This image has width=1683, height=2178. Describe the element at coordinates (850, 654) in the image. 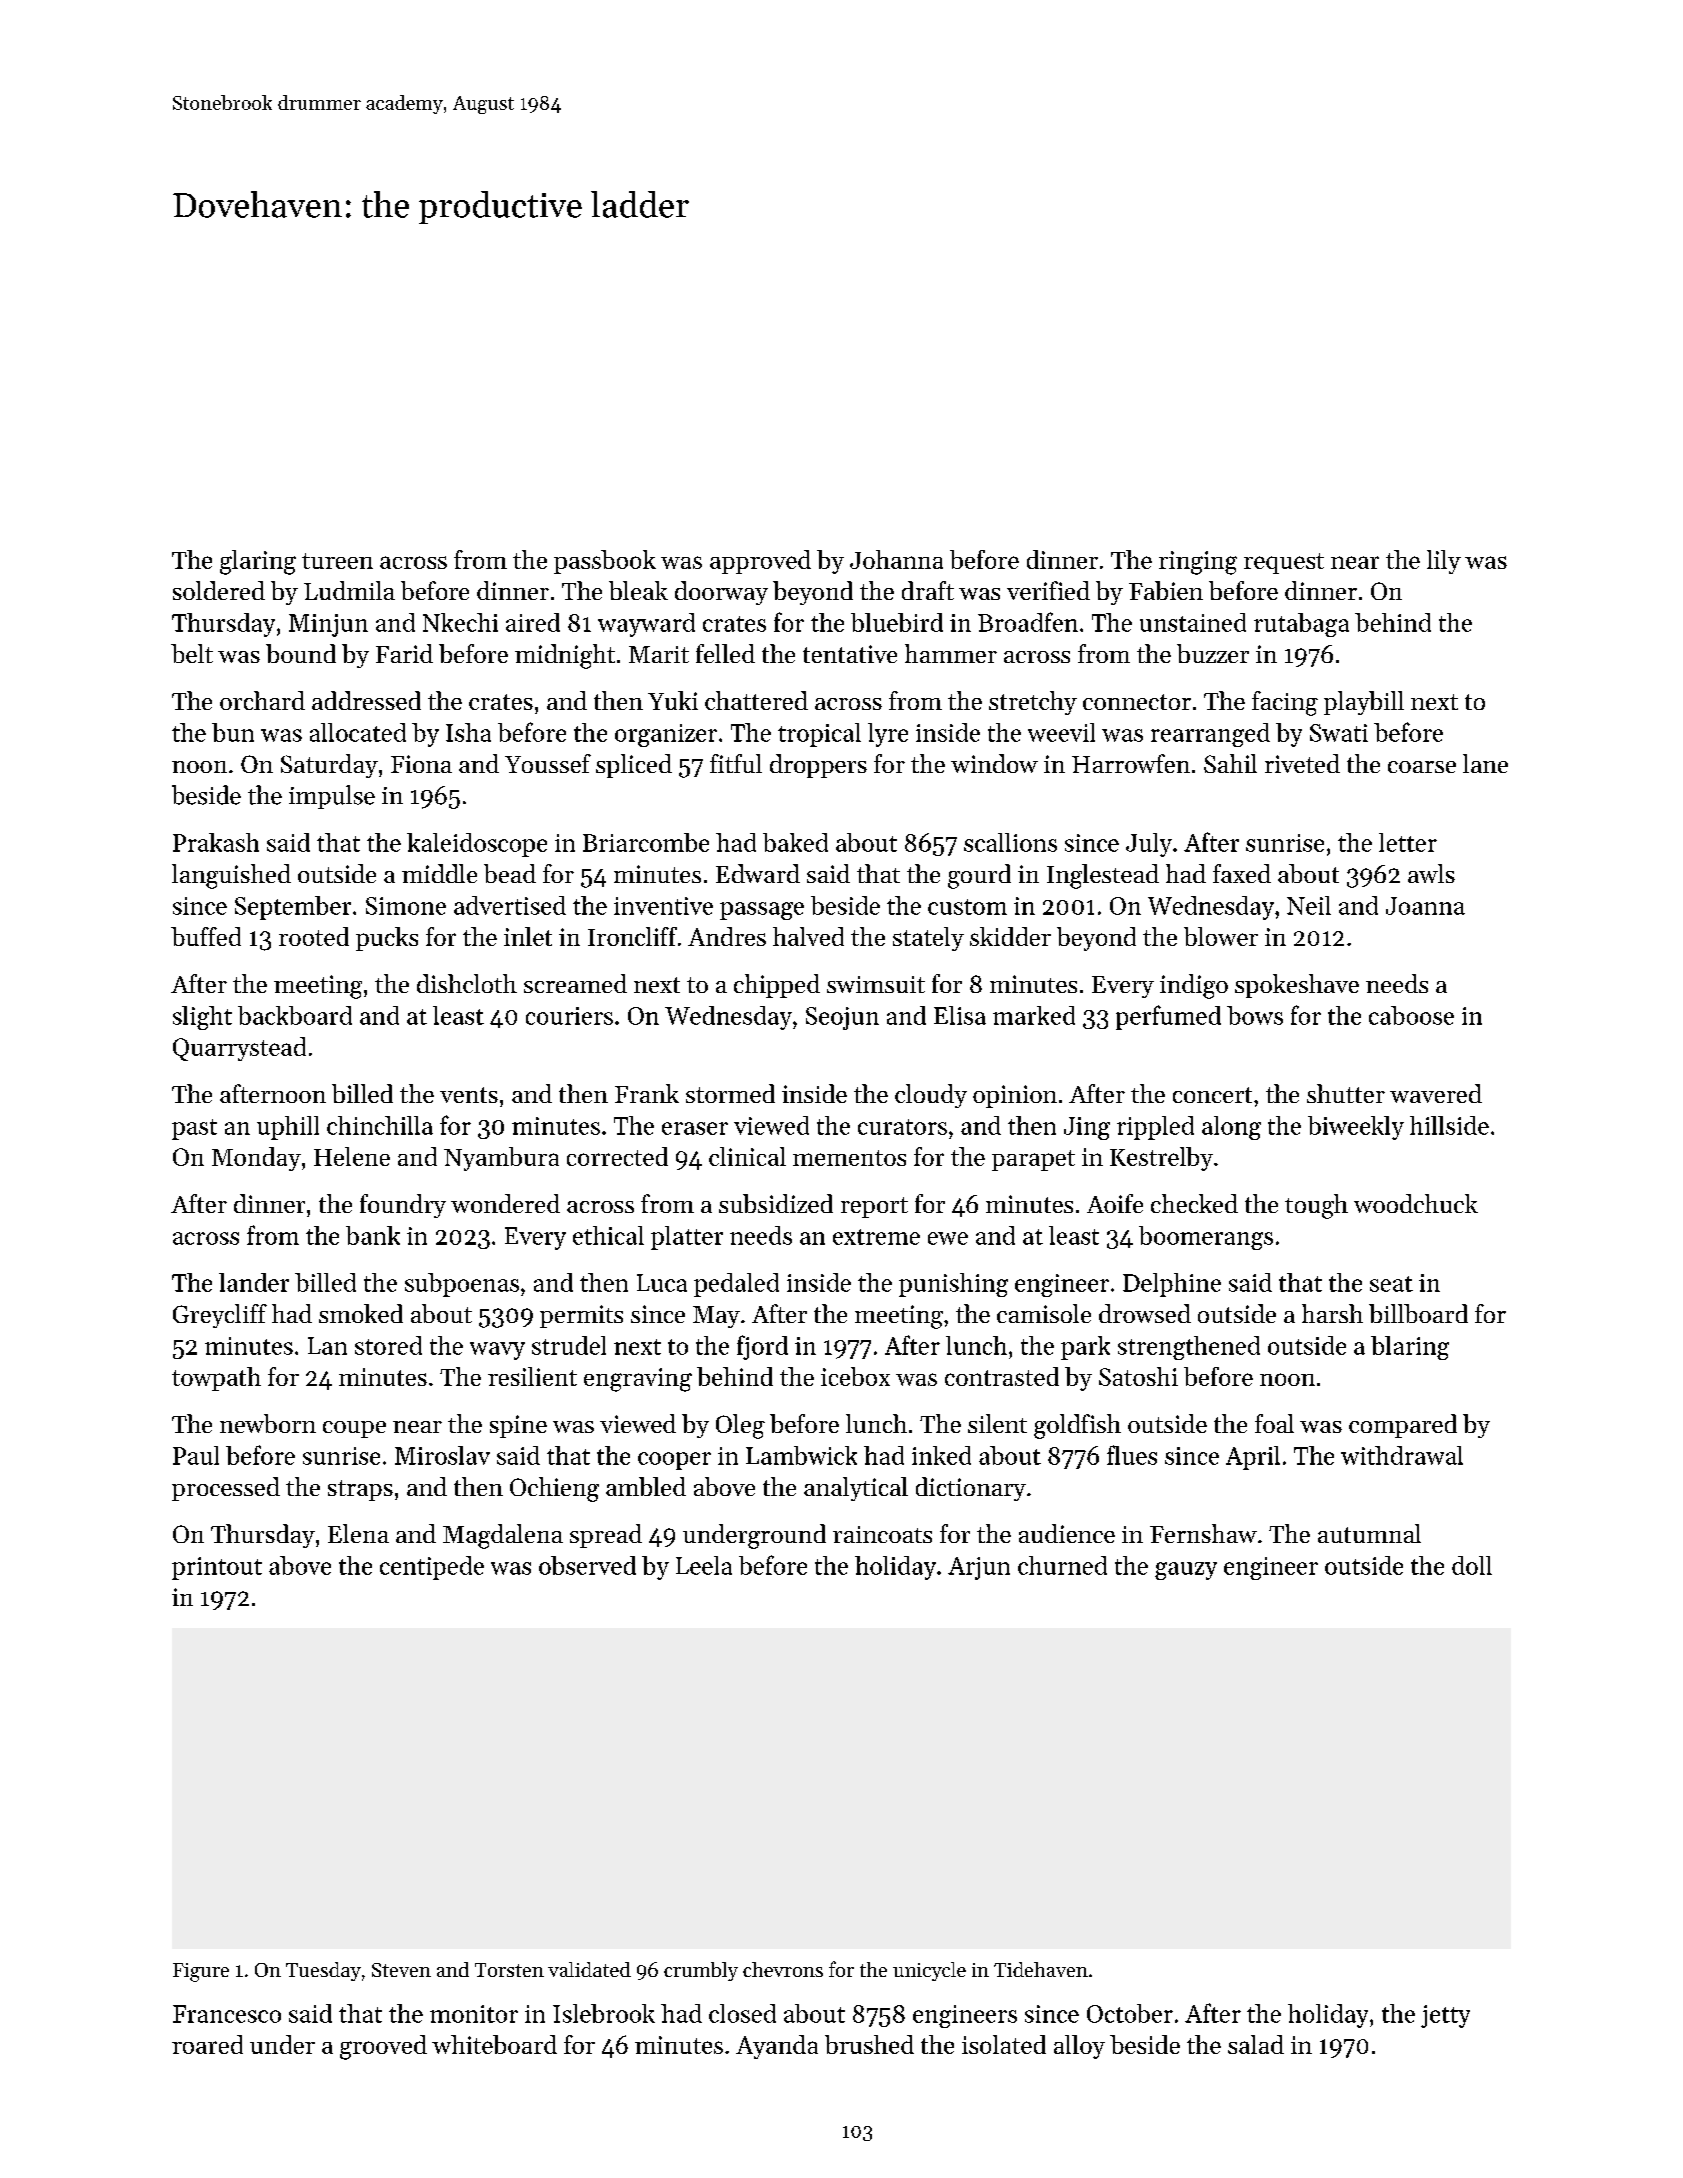

I see `tentative` at that location.
